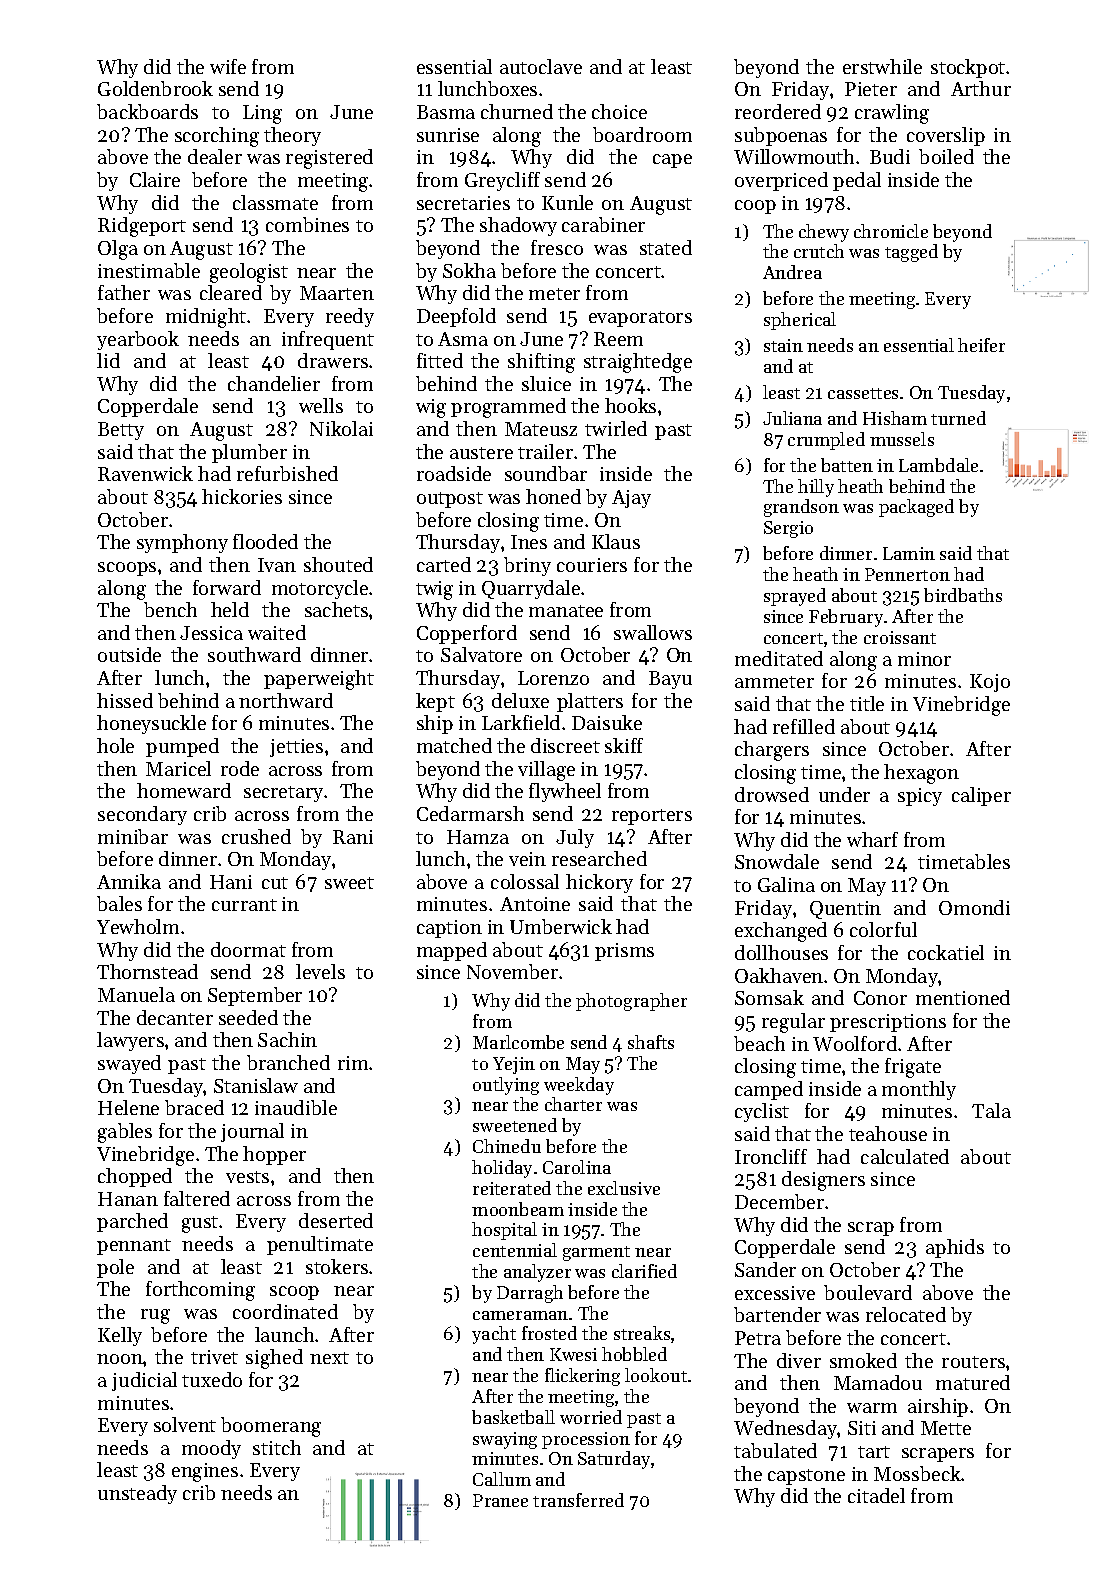 The height and width of the screenshot is (1569, 1109). What do you see at coordinates (134, 1247) in the screenshot?
I see `pennant` at bounding box center [134, 1247].
